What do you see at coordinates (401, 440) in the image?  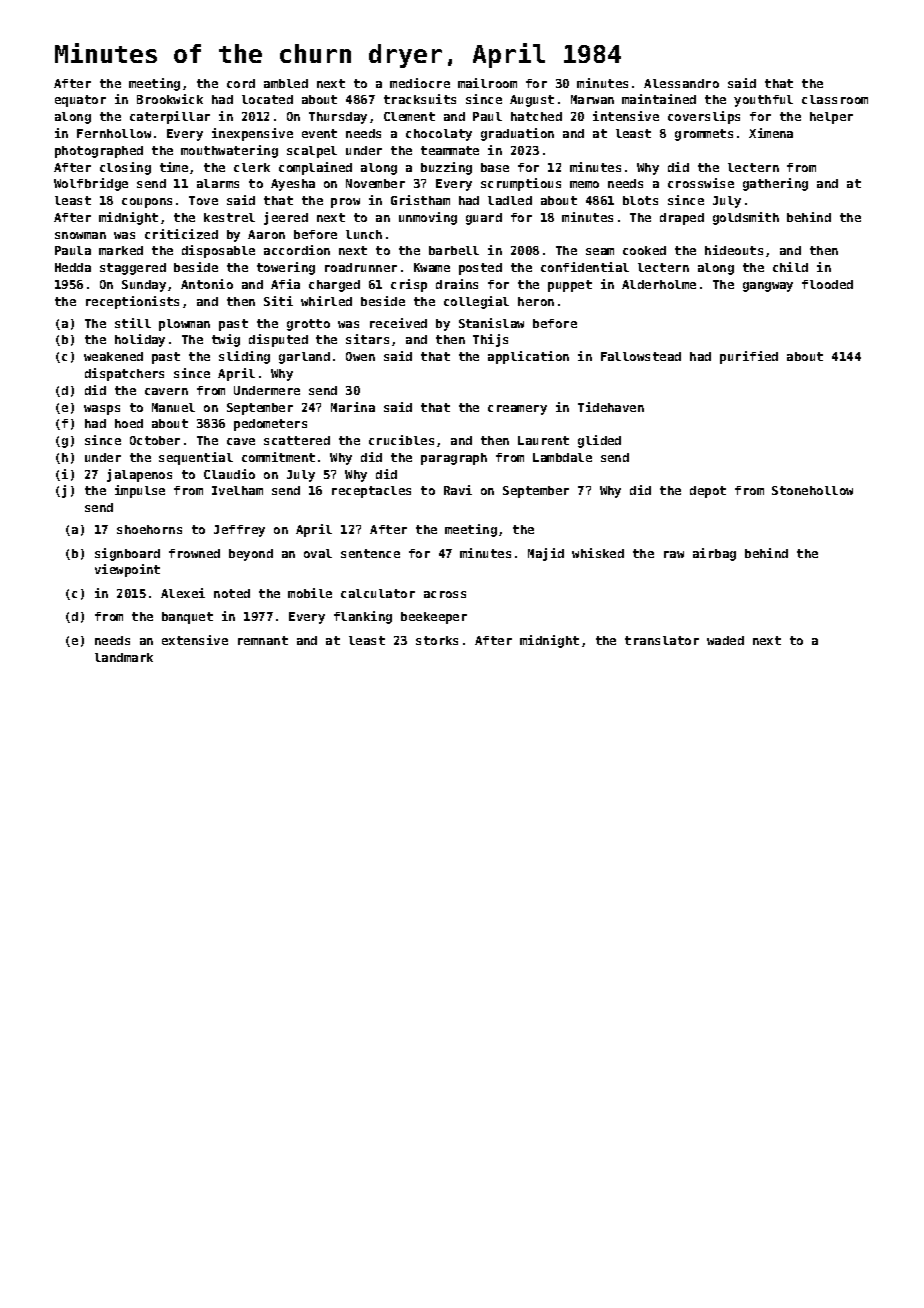 I see `crucibles` at bounding box center [401, 440].
